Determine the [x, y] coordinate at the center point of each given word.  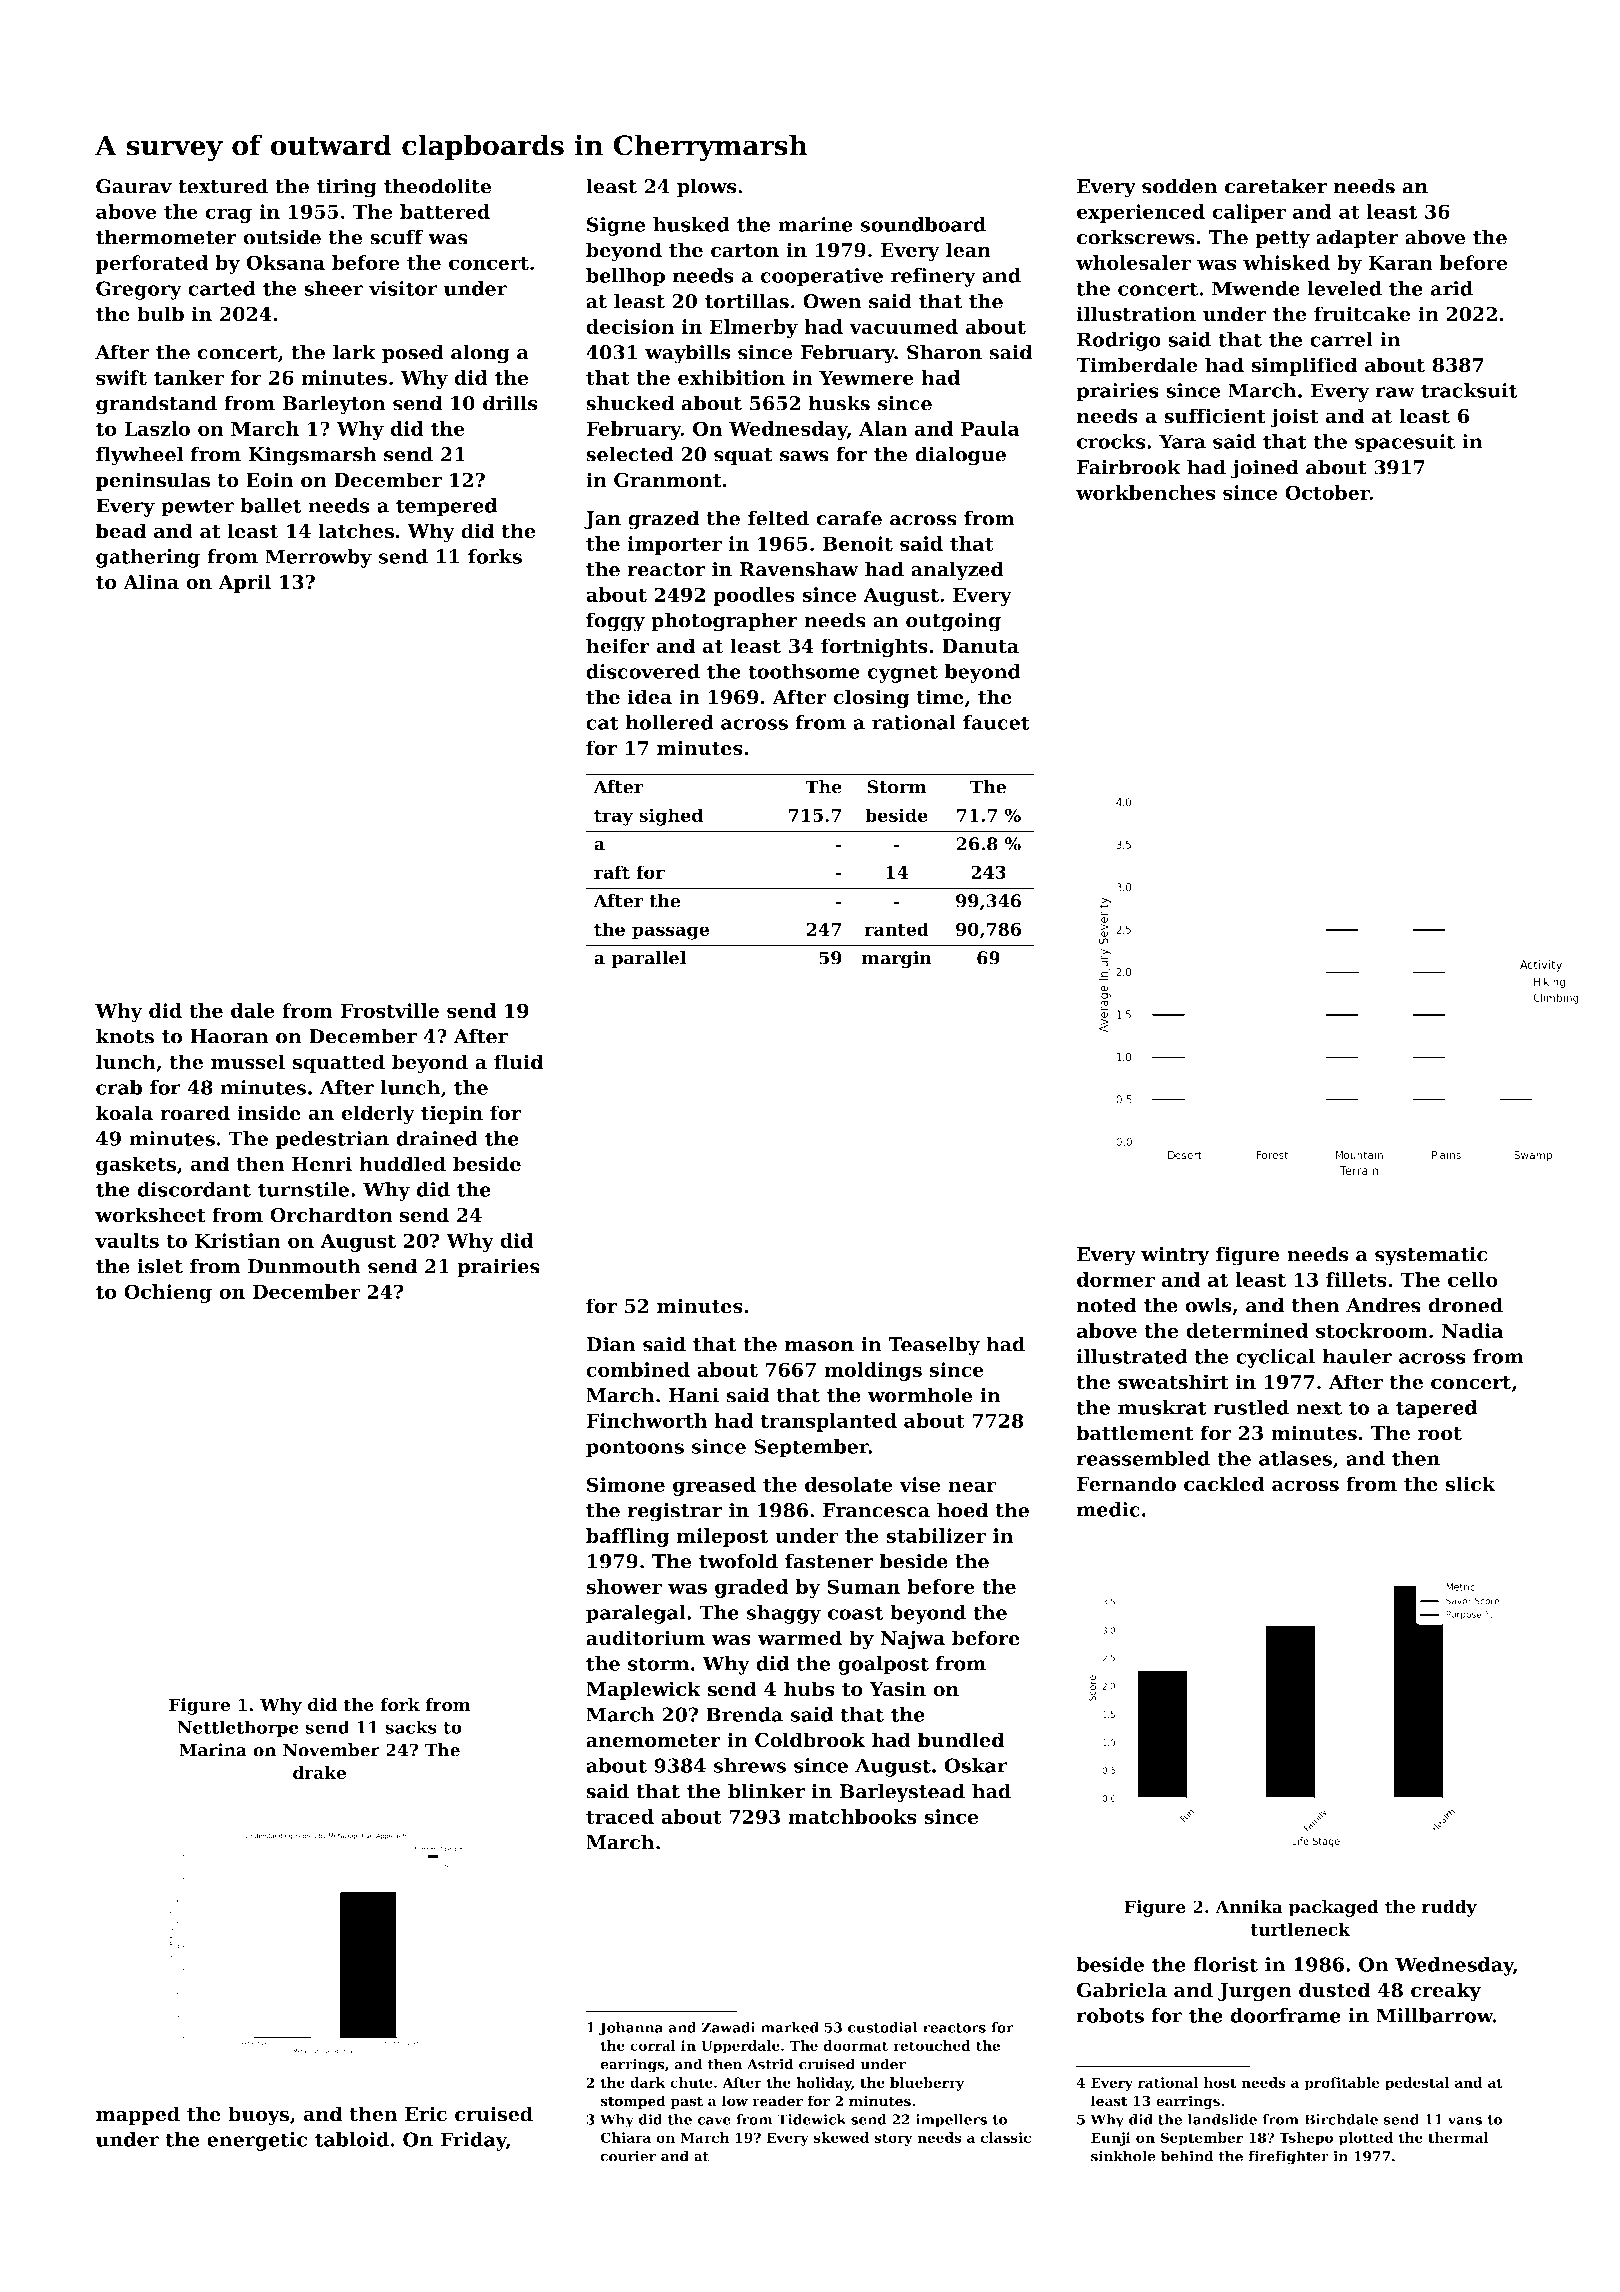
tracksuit [1469, 390]
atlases [1295, 1458]
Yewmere [866, 377]
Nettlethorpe [238, 1728]
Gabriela [1122, 1990]
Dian [611, 1344]
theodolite [437, 186]
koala [124, 1113]
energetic [257, 2141]
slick [1471, 1484]
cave [714, 2121]
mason [819, 1346]
